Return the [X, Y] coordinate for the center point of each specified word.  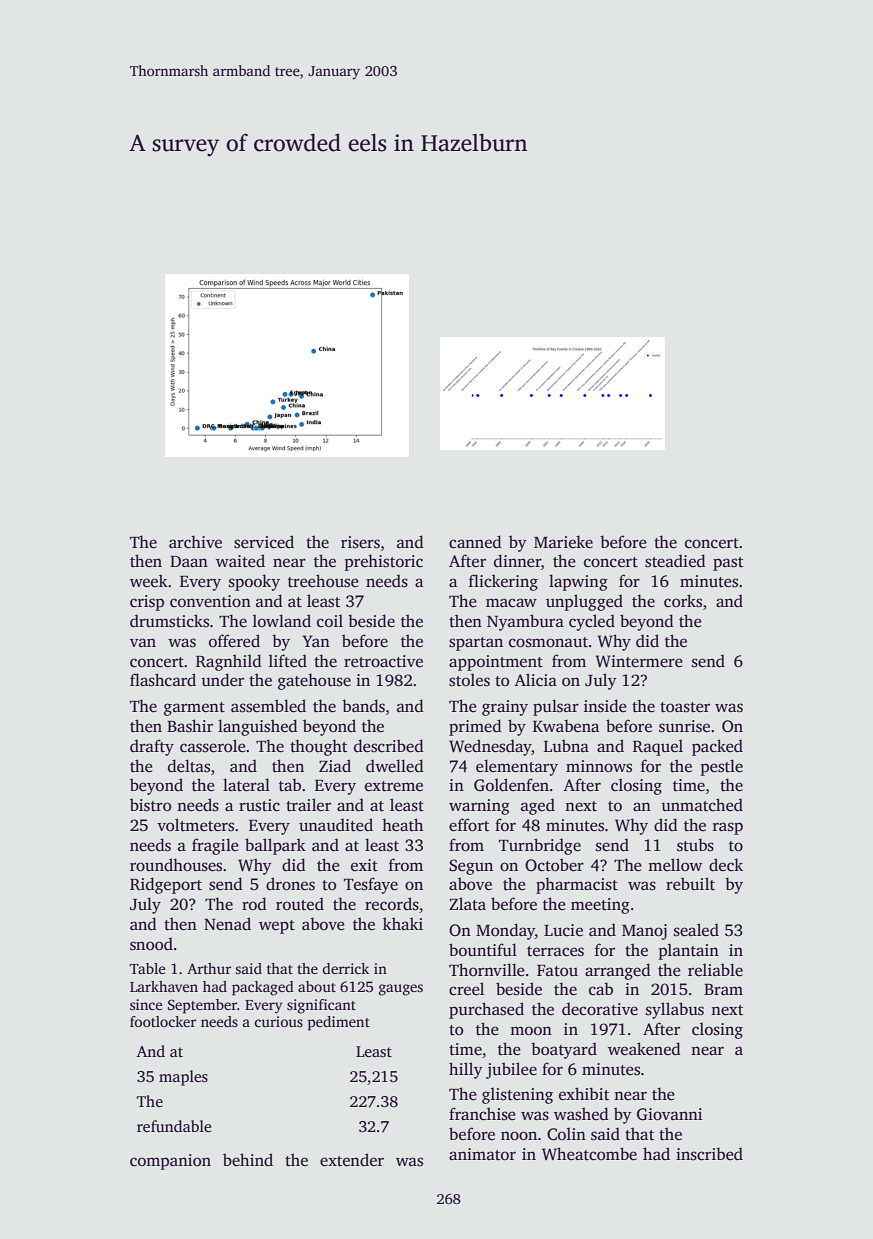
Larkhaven [164, 986]
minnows [599, 766]
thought [318, 747]
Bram [723, 989]
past [728, 564]
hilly [466, 1070]
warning [479, 807]
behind [248, 1160]
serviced [264, 542]
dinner [517, 560]
